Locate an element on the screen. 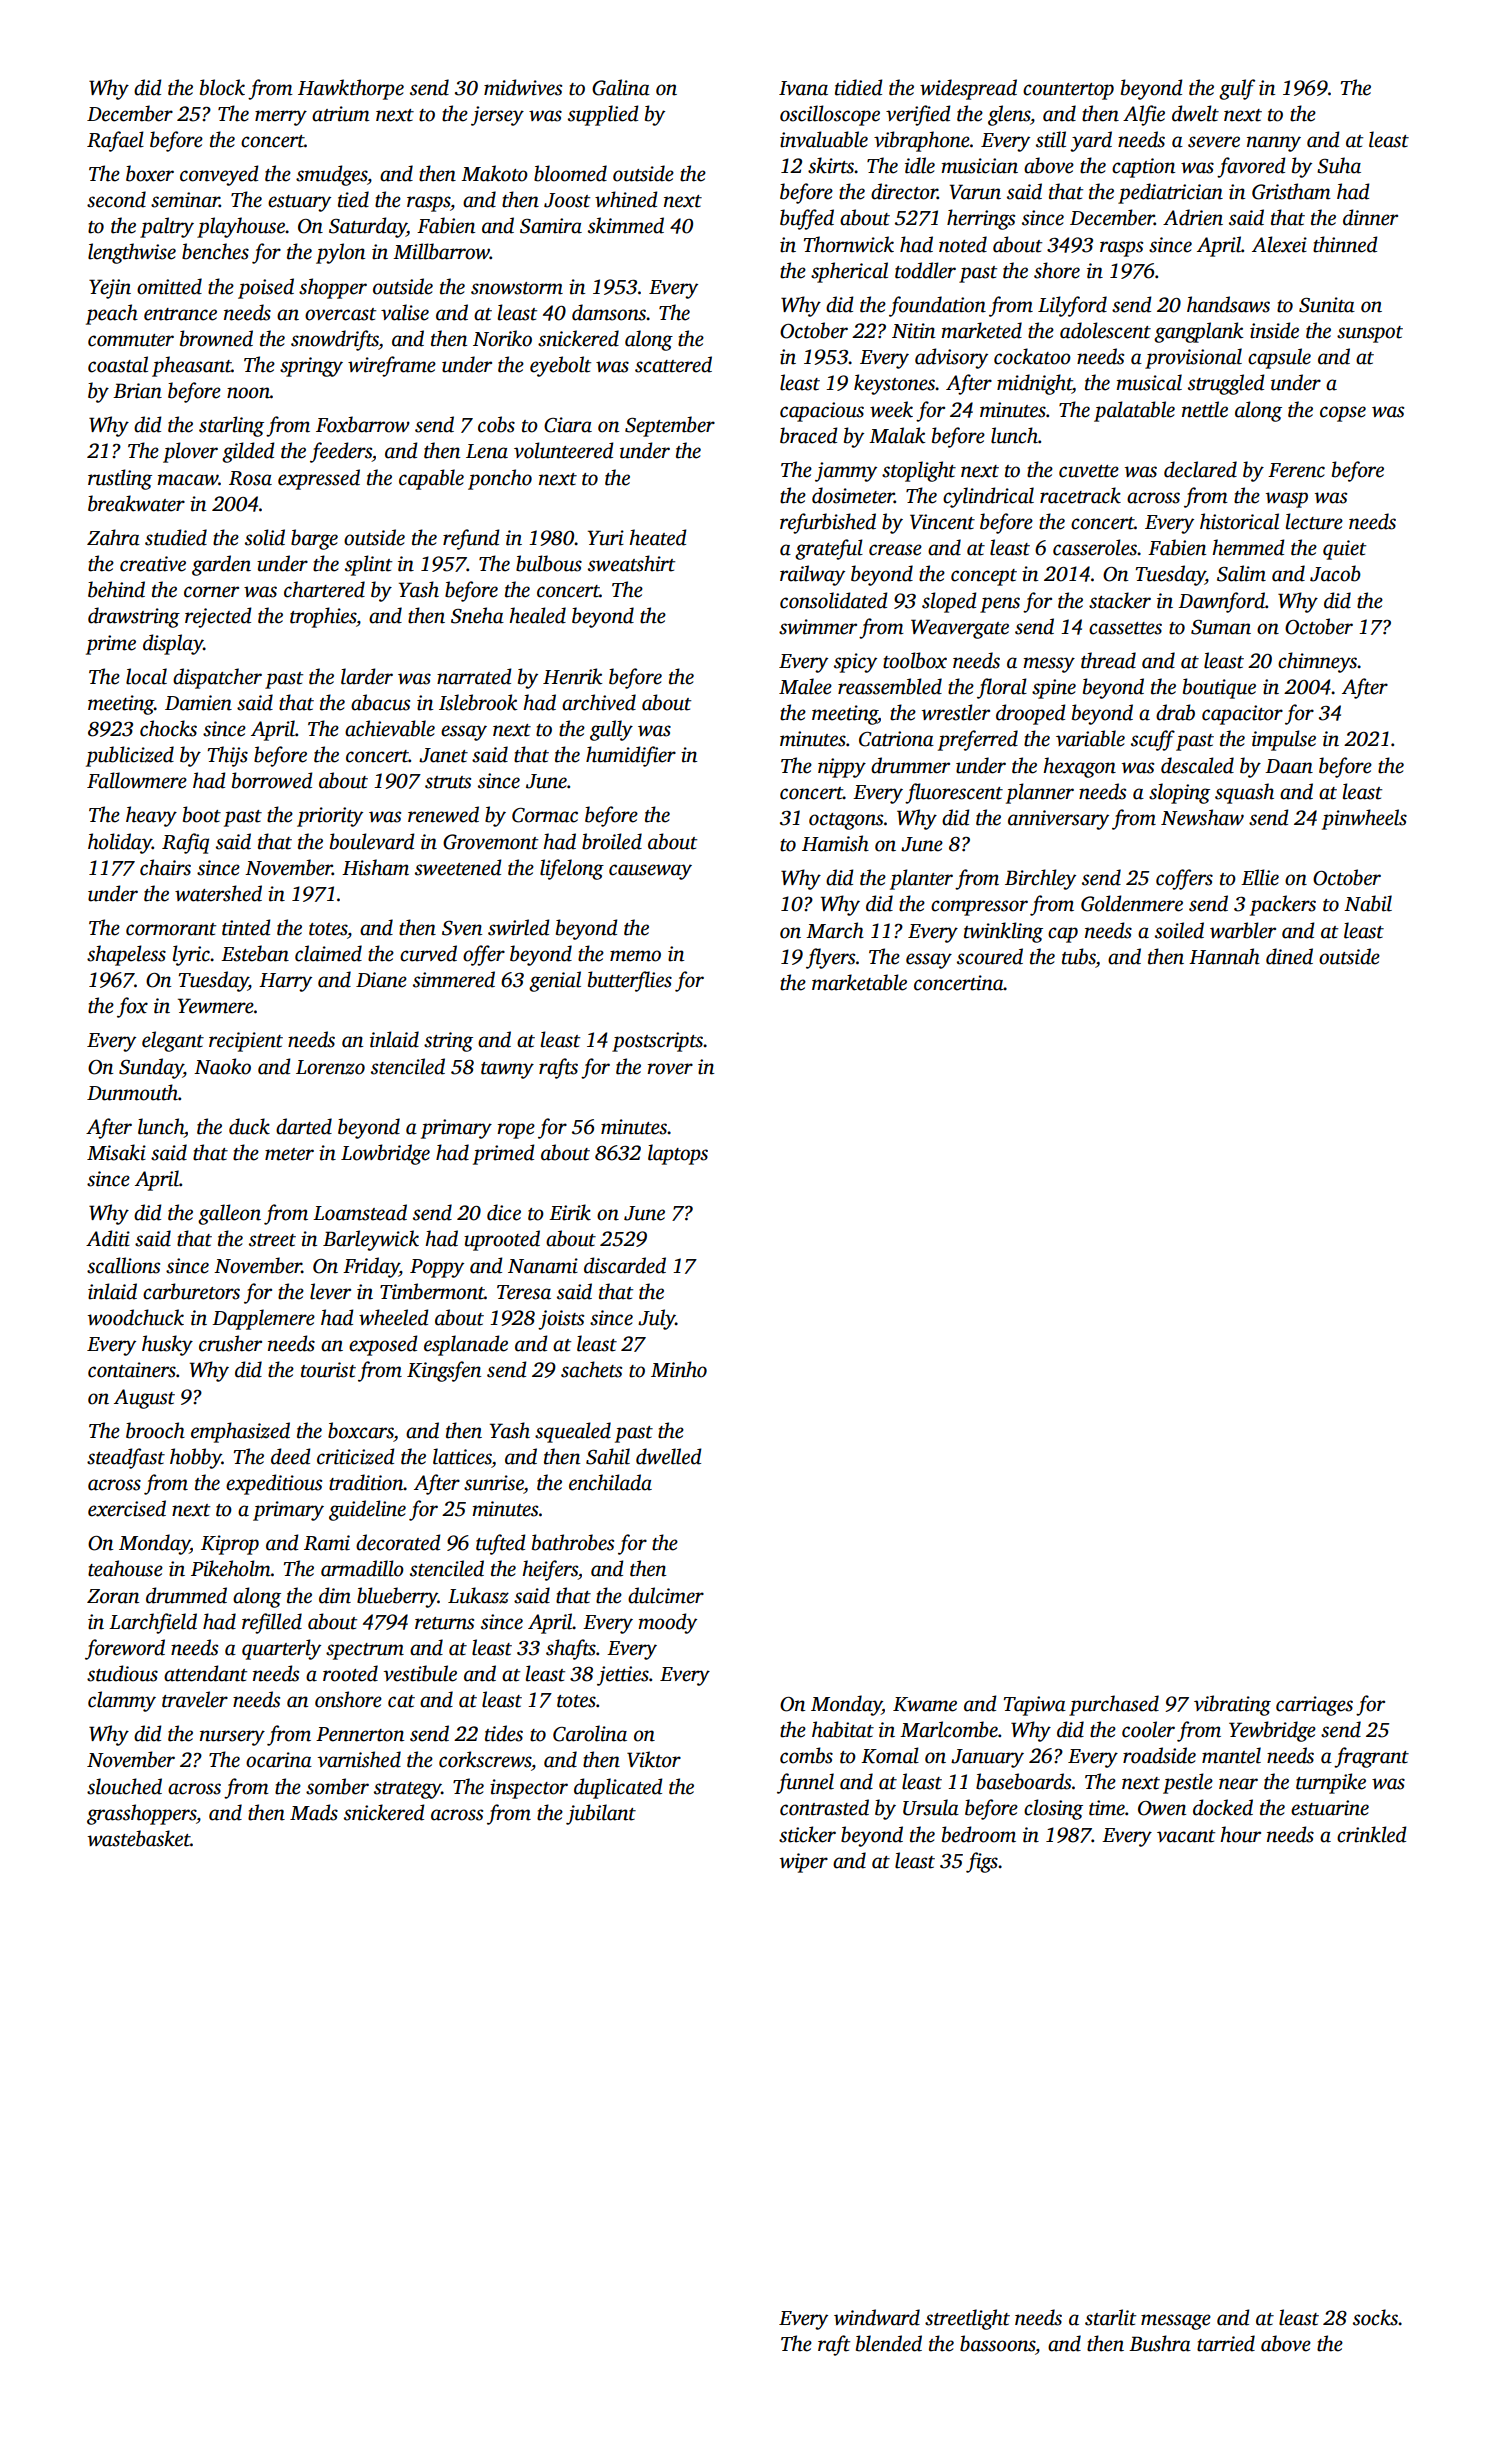 This screenshot has height=2464, width=1496. buffed is located at coordinates (807, 219).
